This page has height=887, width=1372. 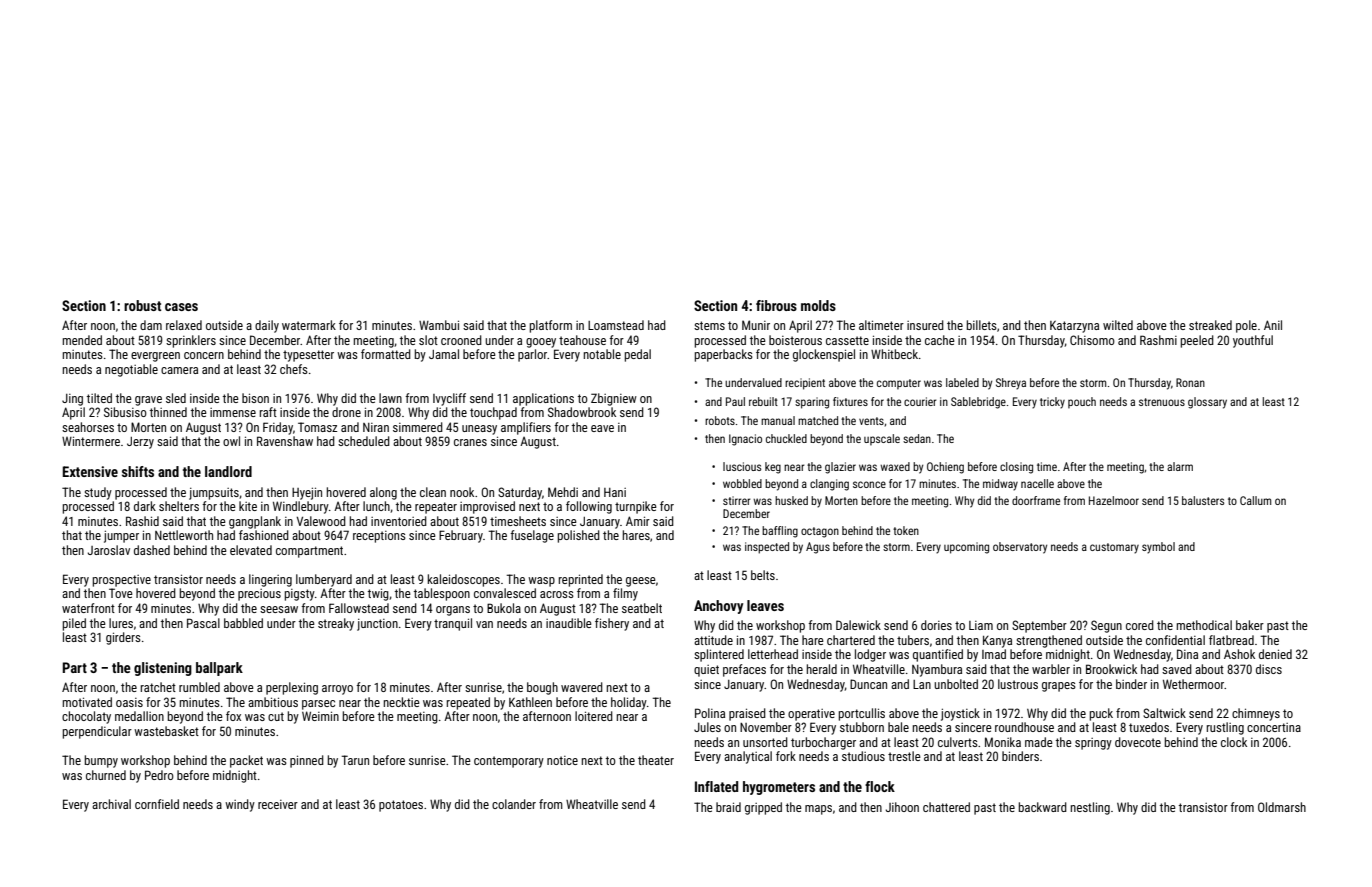 What do you see at coordinates (1190, 382) in the page?
I see `Ronan` at bounding box center [1190, 382].
